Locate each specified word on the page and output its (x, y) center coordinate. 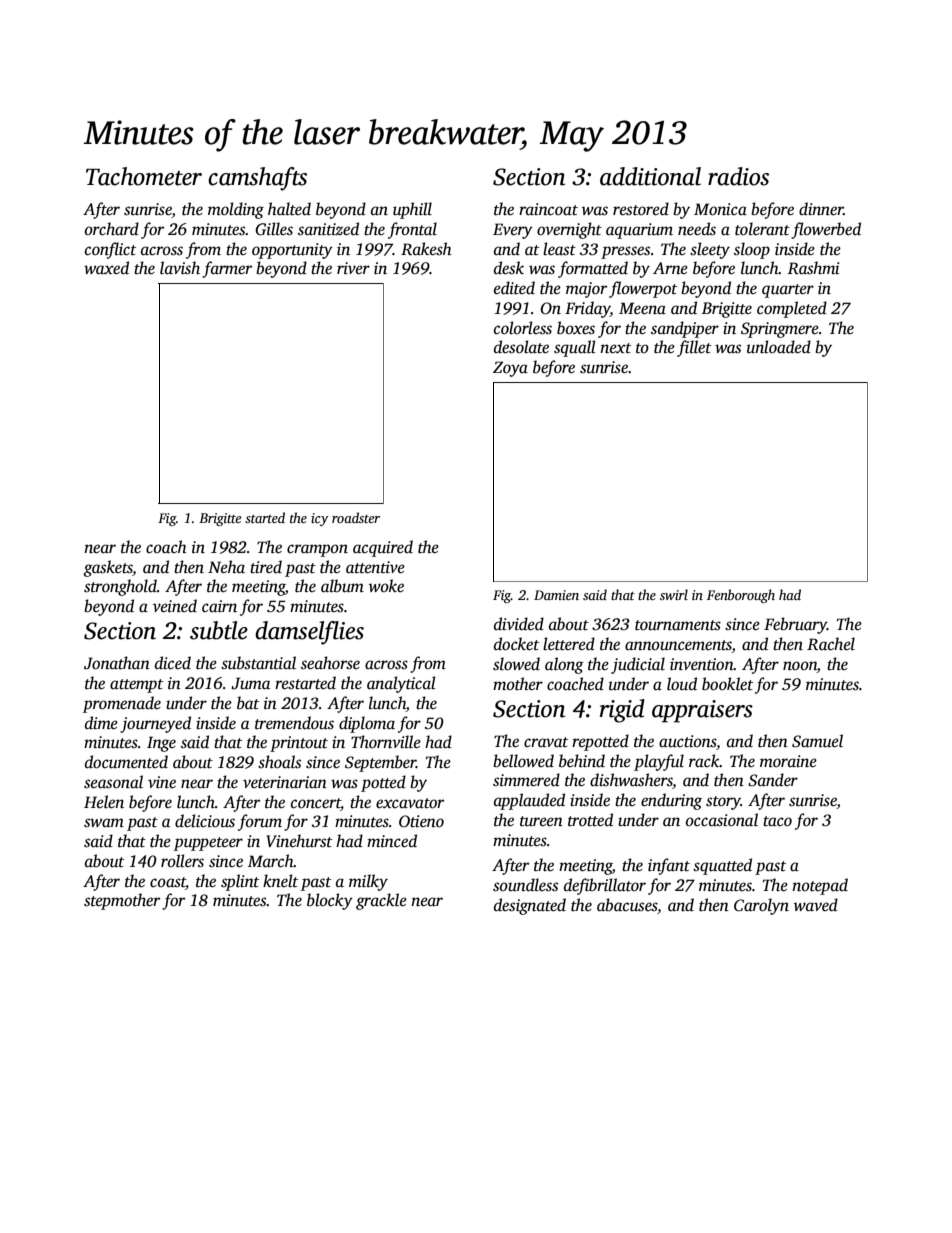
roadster (356, 517)
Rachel (831, 644)
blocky (330, 901)
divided (519, 624)
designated (530, 906)
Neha (226, 567)
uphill (412, 210)
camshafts (257, 179)
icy (319, 519)
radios (738, 176)
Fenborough (741, 596)
